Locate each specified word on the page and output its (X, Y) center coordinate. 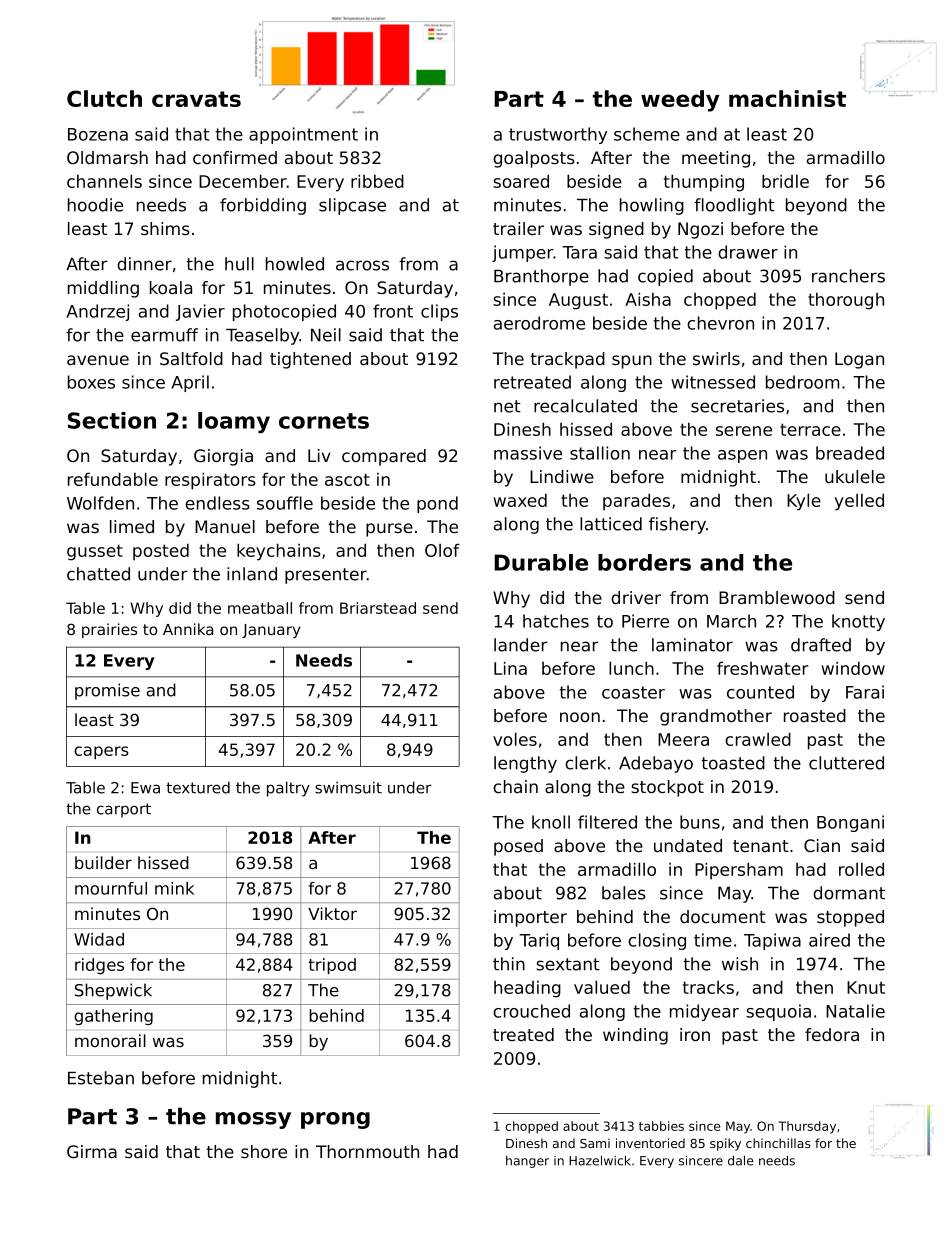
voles (515, 739)
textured (198, 787)
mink (174, 888)
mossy (253, 1120)
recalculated (585, 406)
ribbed (377, 181)
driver (636, 597)
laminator (692, 645)
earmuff (164, 335)
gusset (95, 552)
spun (632, 362)
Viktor (332, 913)
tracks (708, 987)
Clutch (104, 98)
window (853, 668)
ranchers (848, 276)
